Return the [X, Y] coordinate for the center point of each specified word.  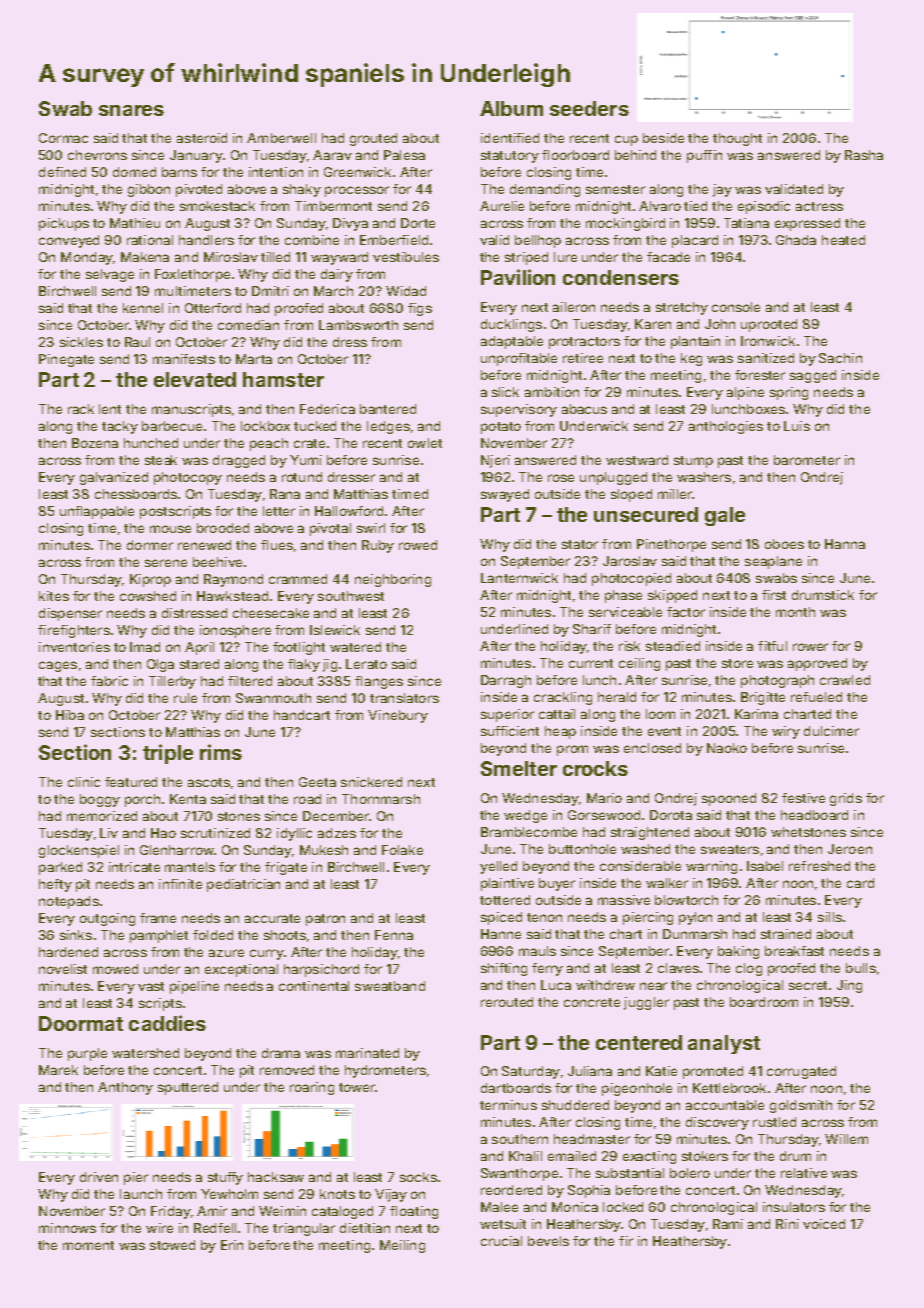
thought [737, 139]
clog [749, 969]
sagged [813, 376]
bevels [548, 1241]
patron [325, 920]
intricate [134, 867]
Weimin [282, 1211]
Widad [406, 291]
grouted [373, 139]
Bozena [95, 443]
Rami [728, 1224]
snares [131, 110]
